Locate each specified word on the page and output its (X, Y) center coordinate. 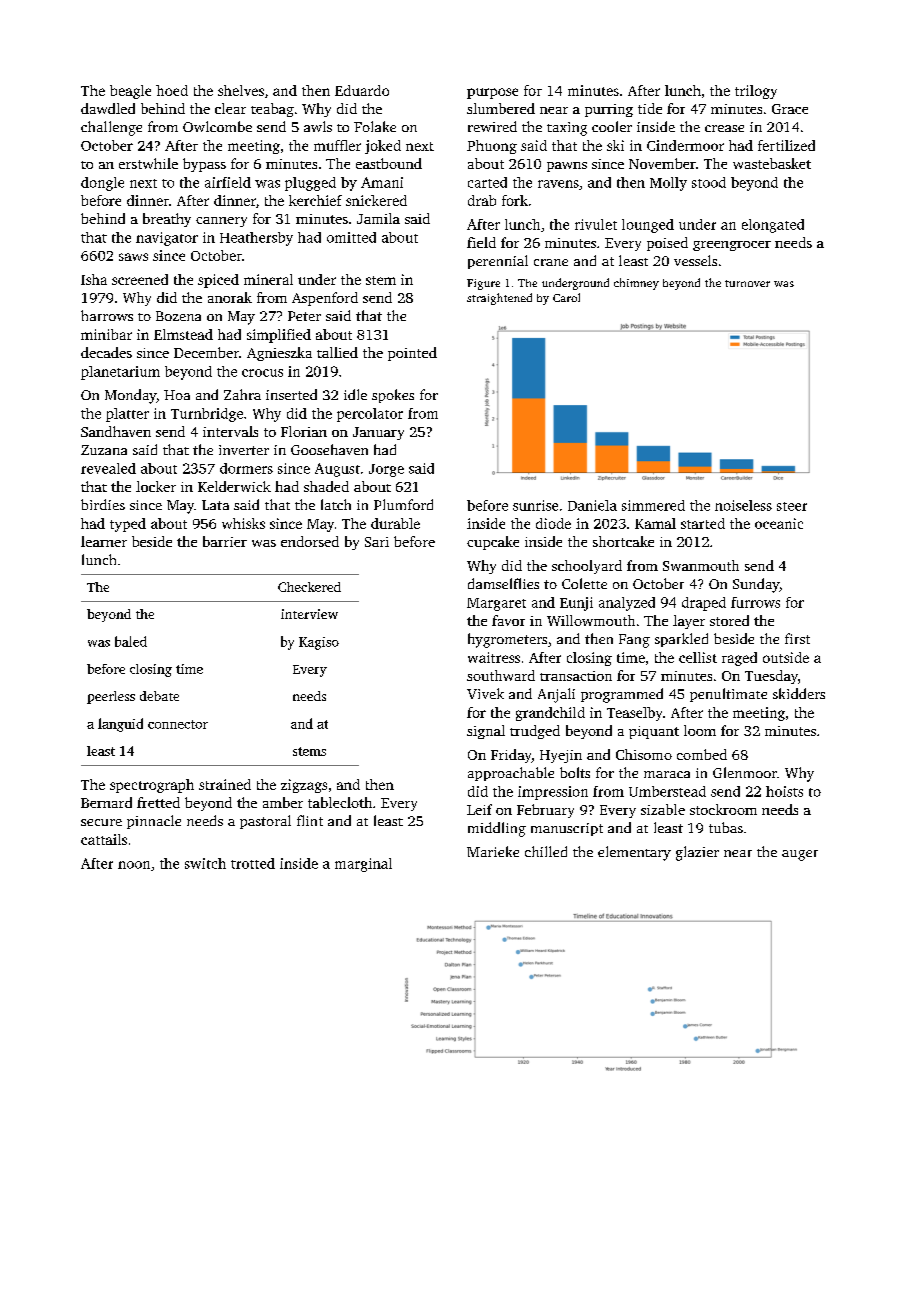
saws (133, 257)
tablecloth (340, 802)
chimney (636, 284)
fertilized (786, 145)
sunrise (535, 505)
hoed (172, 90)
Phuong (492, 147)
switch (205, 863)
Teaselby (634, 714)
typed (128, 525)
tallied (337, 352)
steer (792, 506)
